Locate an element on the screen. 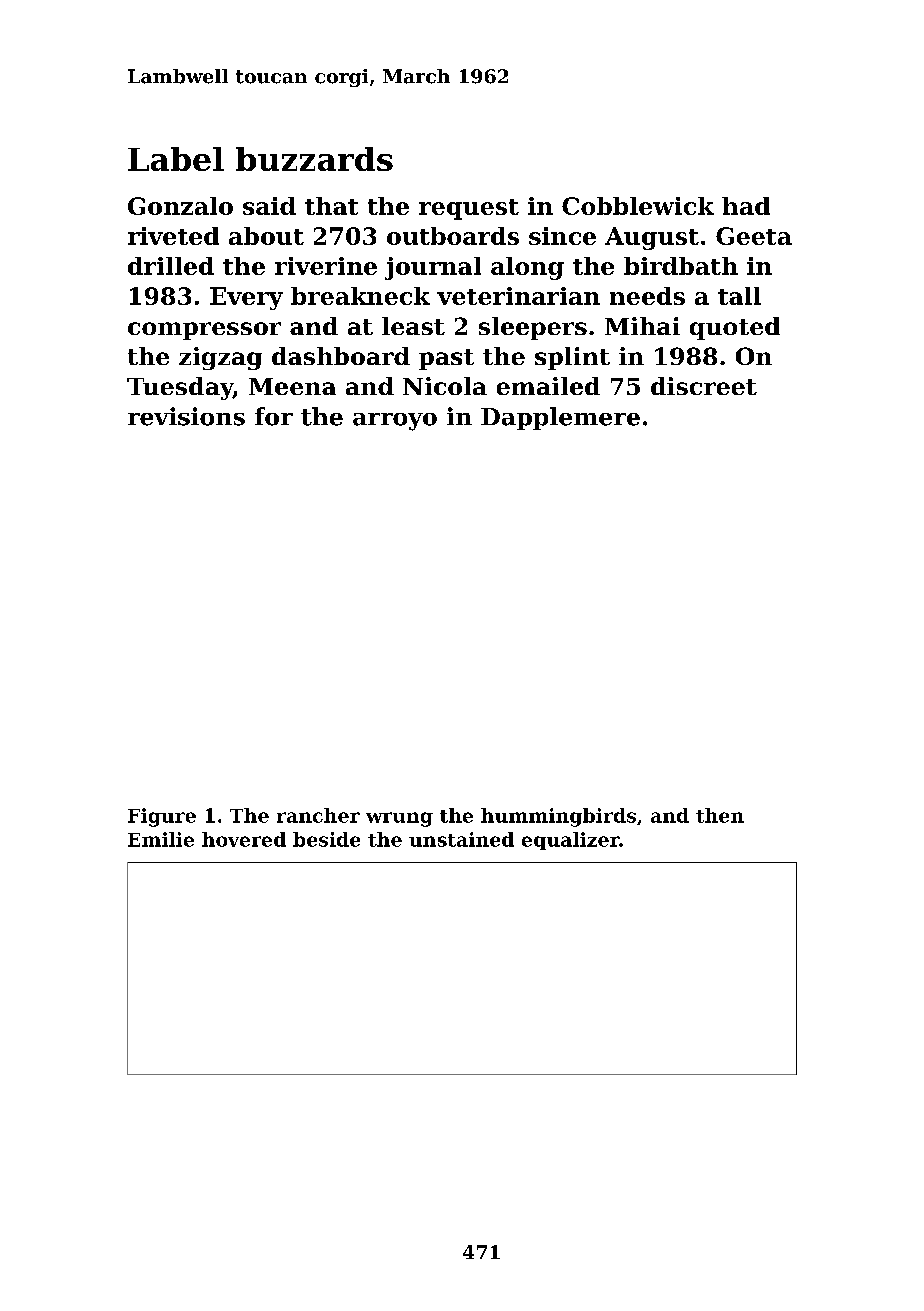  had is located at coordinates (746, 206).
